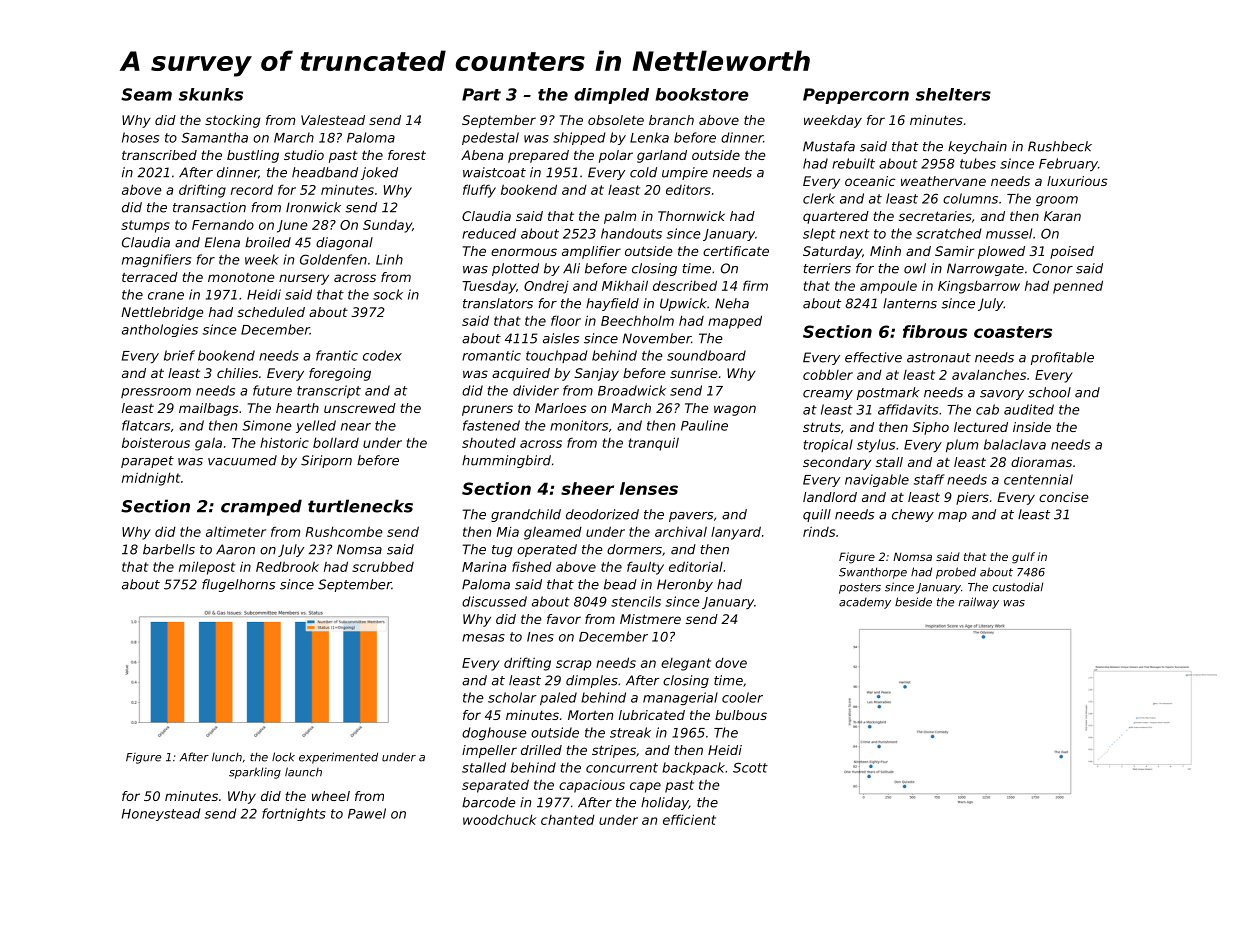 This screenshot has height=952, width=1233. What do you see at coordinates (630, 732) in the screenshot?
I see `streak` at bounding box center [630, 732].
